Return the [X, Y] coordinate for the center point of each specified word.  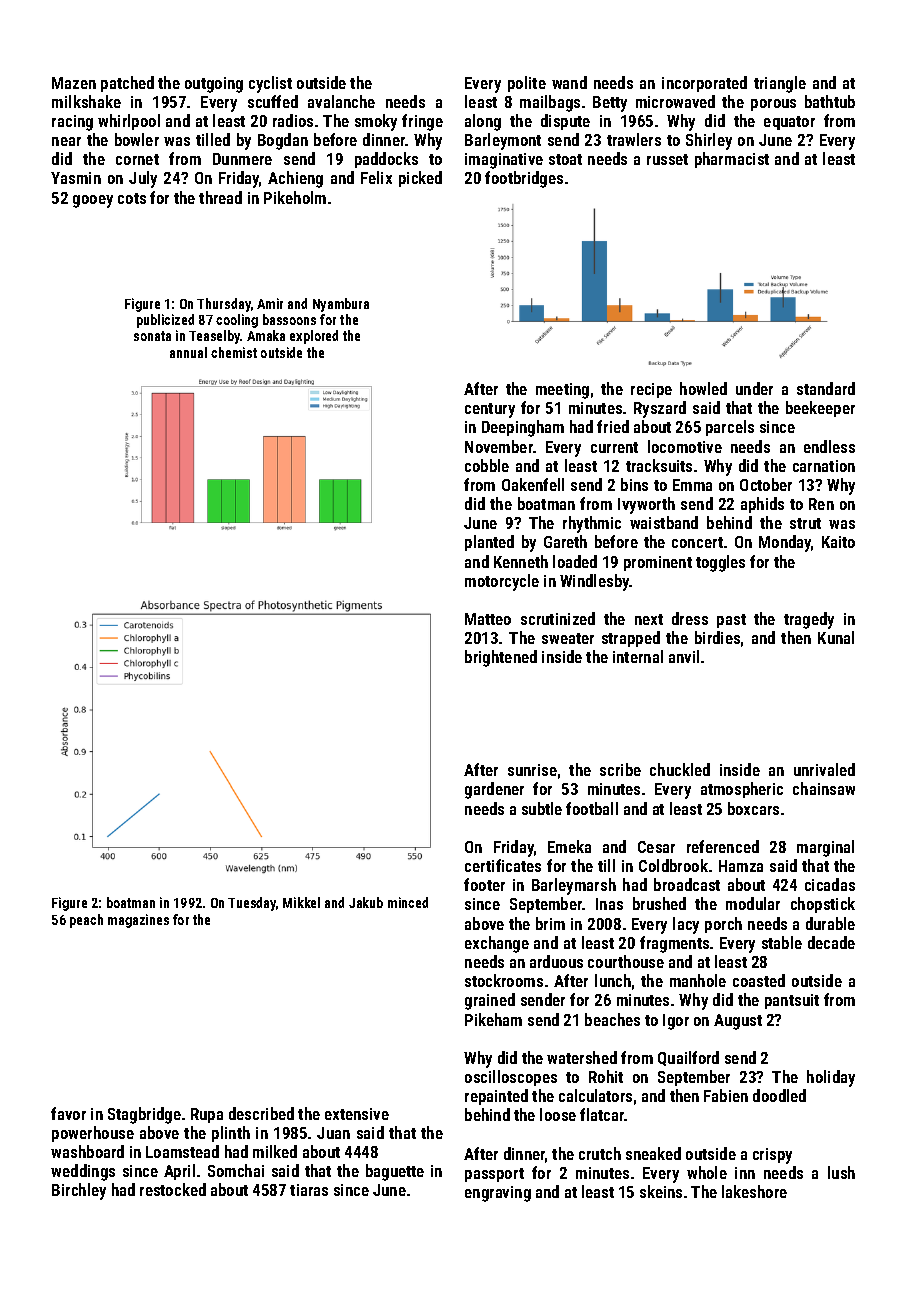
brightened [501, 658]
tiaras [309, 1190]
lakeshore [754, 1191]
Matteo [488, 619]
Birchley [79, 1191]
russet [667, 159]
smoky [376, 122]
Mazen [74, 83]
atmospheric [742, 790]
